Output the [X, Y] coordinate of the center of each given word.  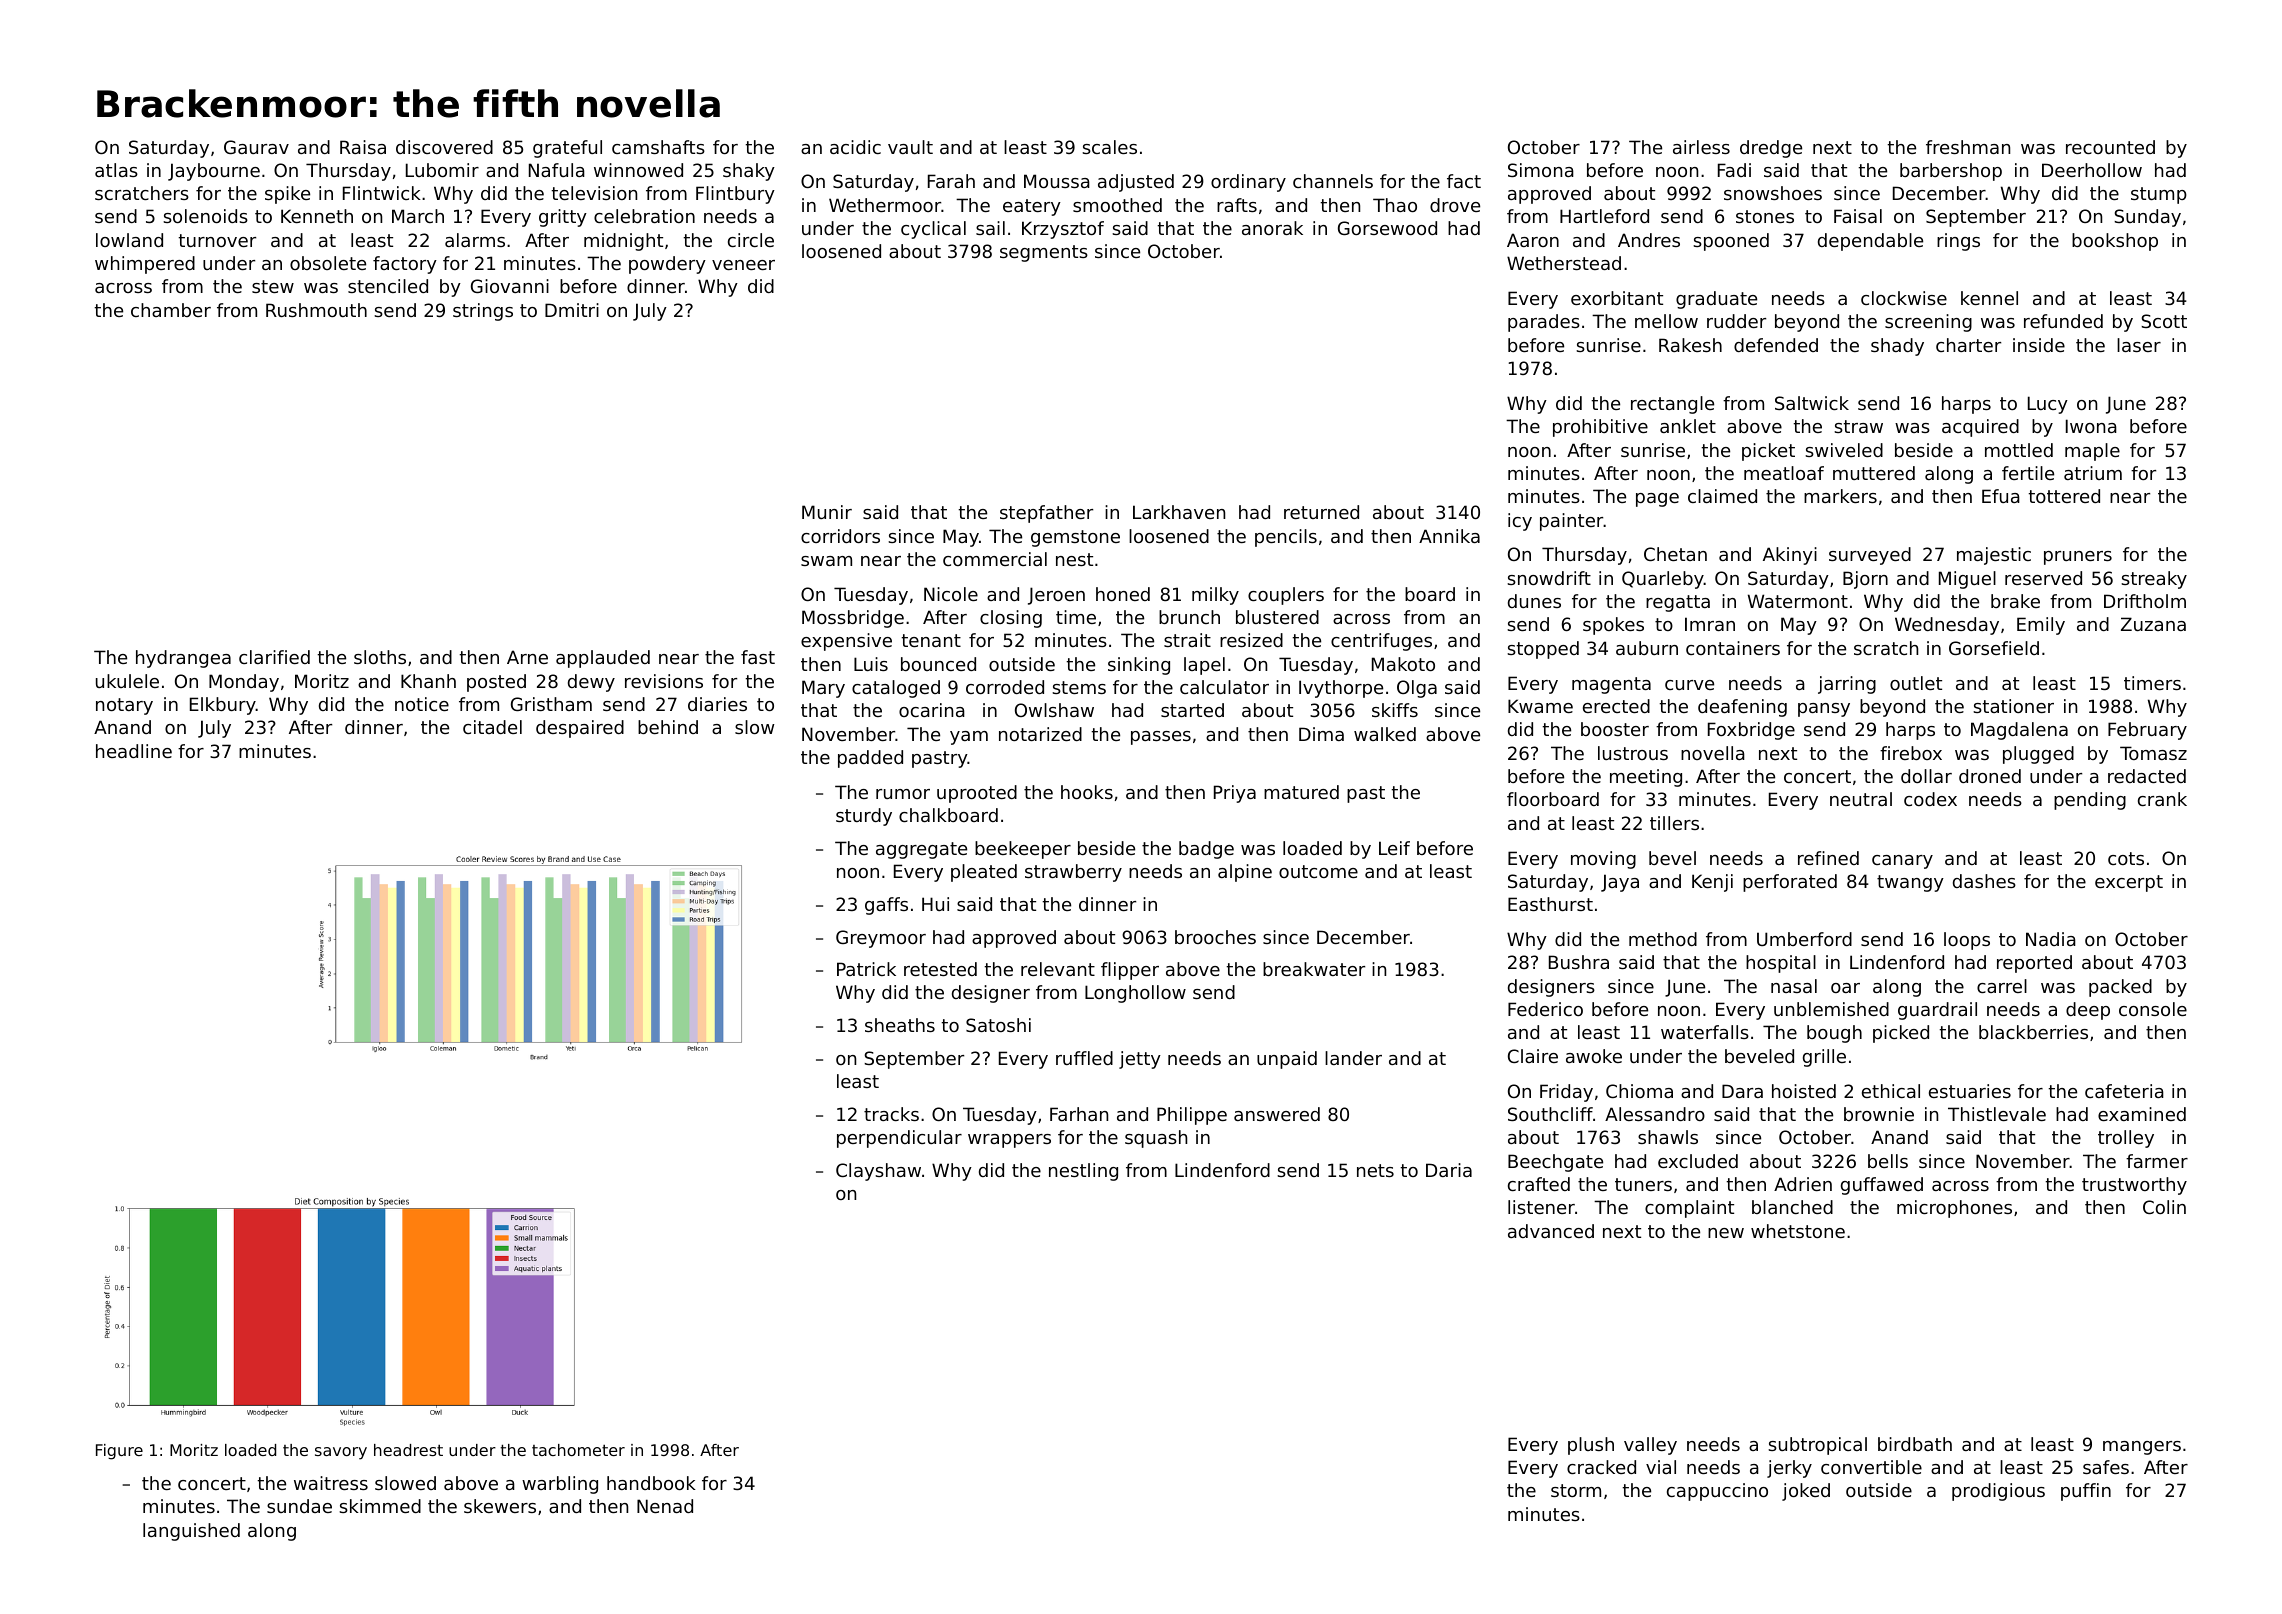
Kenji [1712, 883]
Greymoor [881, 939]
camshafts [658, 147]
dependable [1870, 242]
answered [1277, 1114]
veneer [743, 265]
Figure [119, 1452]
